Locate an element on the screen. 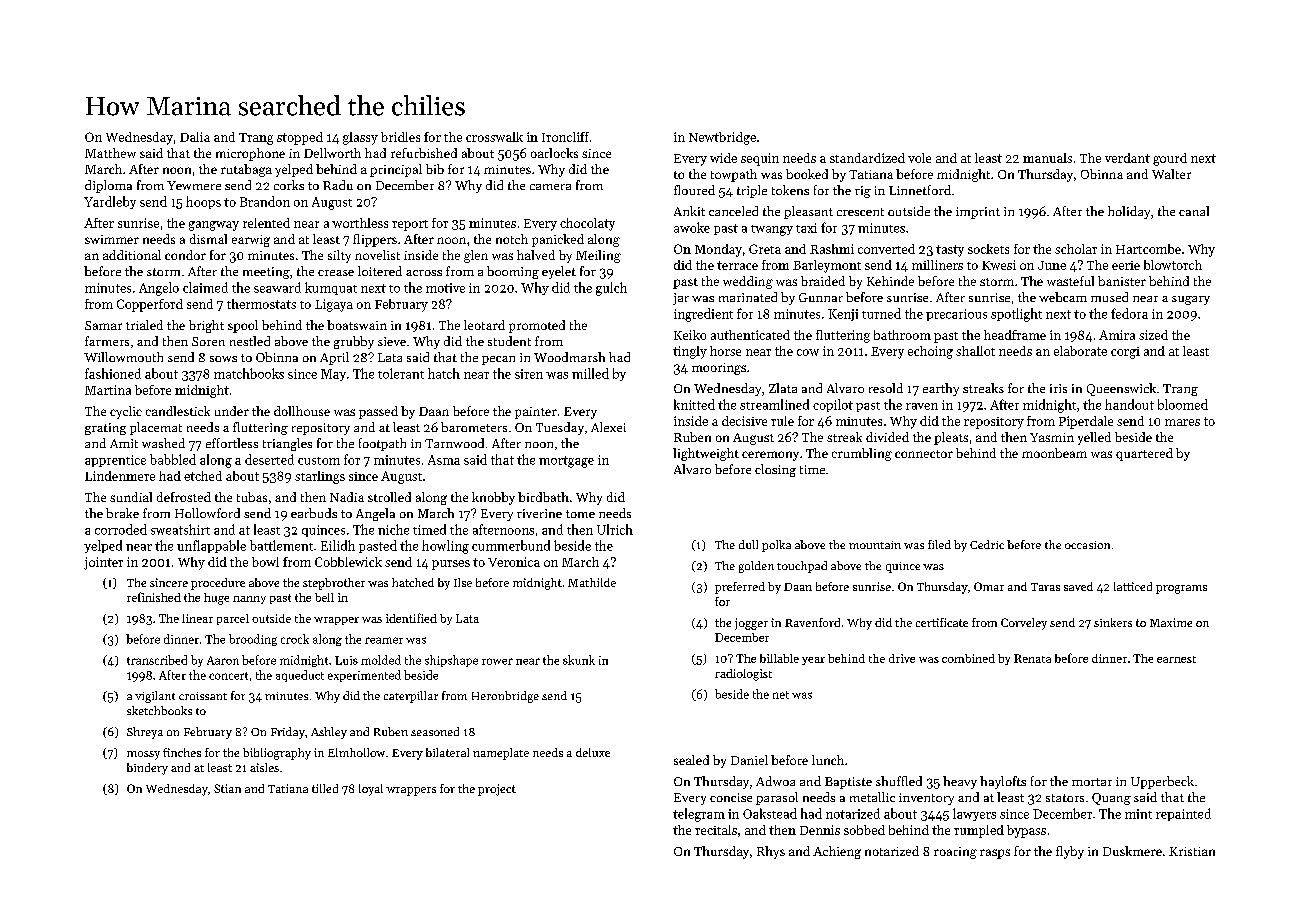 The width and height of the screenshot is (1308, 924). sinkers is located at coordinates (1113, 622).
